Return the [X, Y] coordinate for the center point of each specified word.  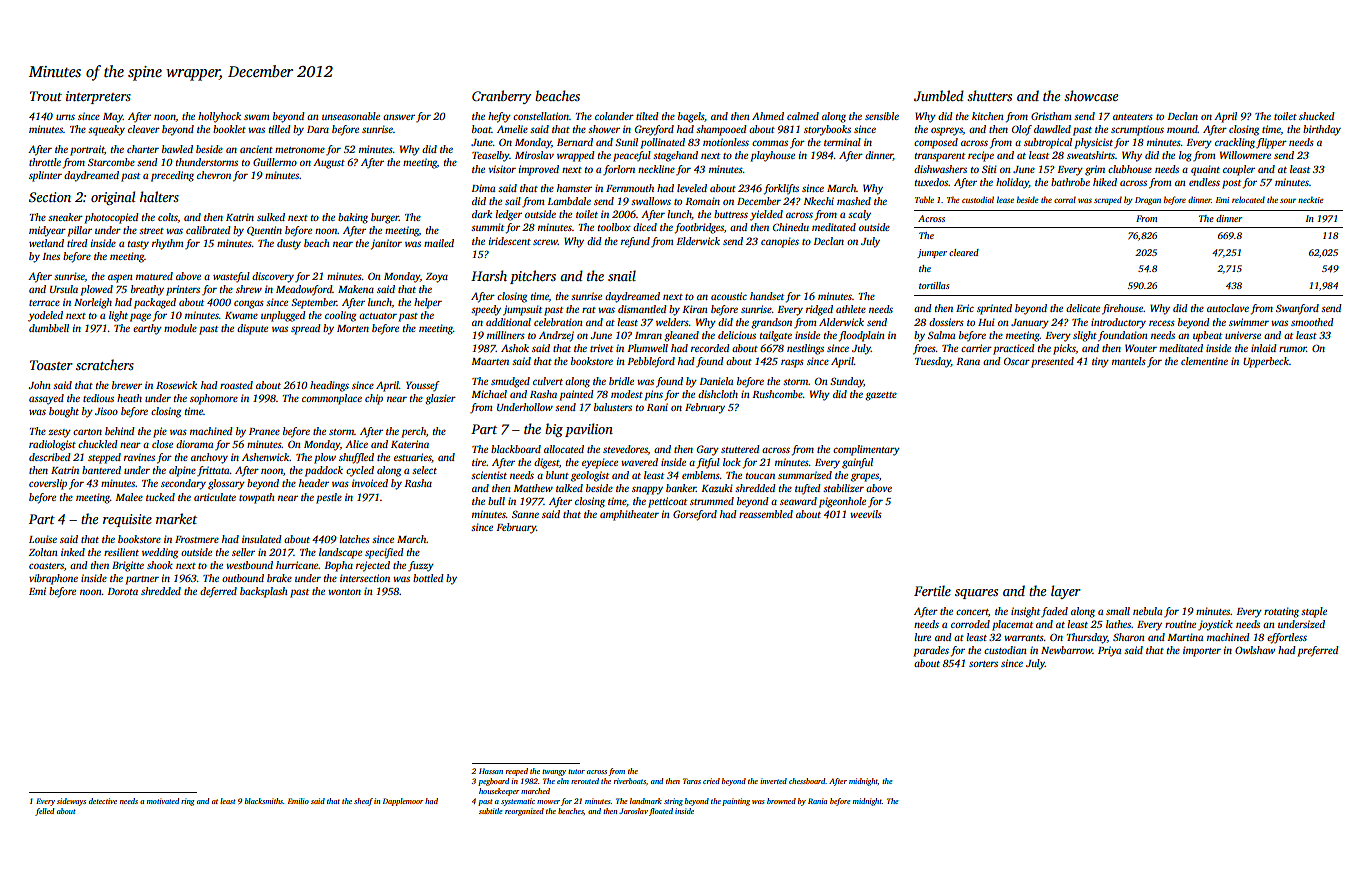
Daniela [716, 381]
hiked [1105, 182]
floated [661, 812]
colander [614, 116]
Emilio [298, 801]
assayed [46, 399]
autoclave [1228, 308]
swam [257, 117]
